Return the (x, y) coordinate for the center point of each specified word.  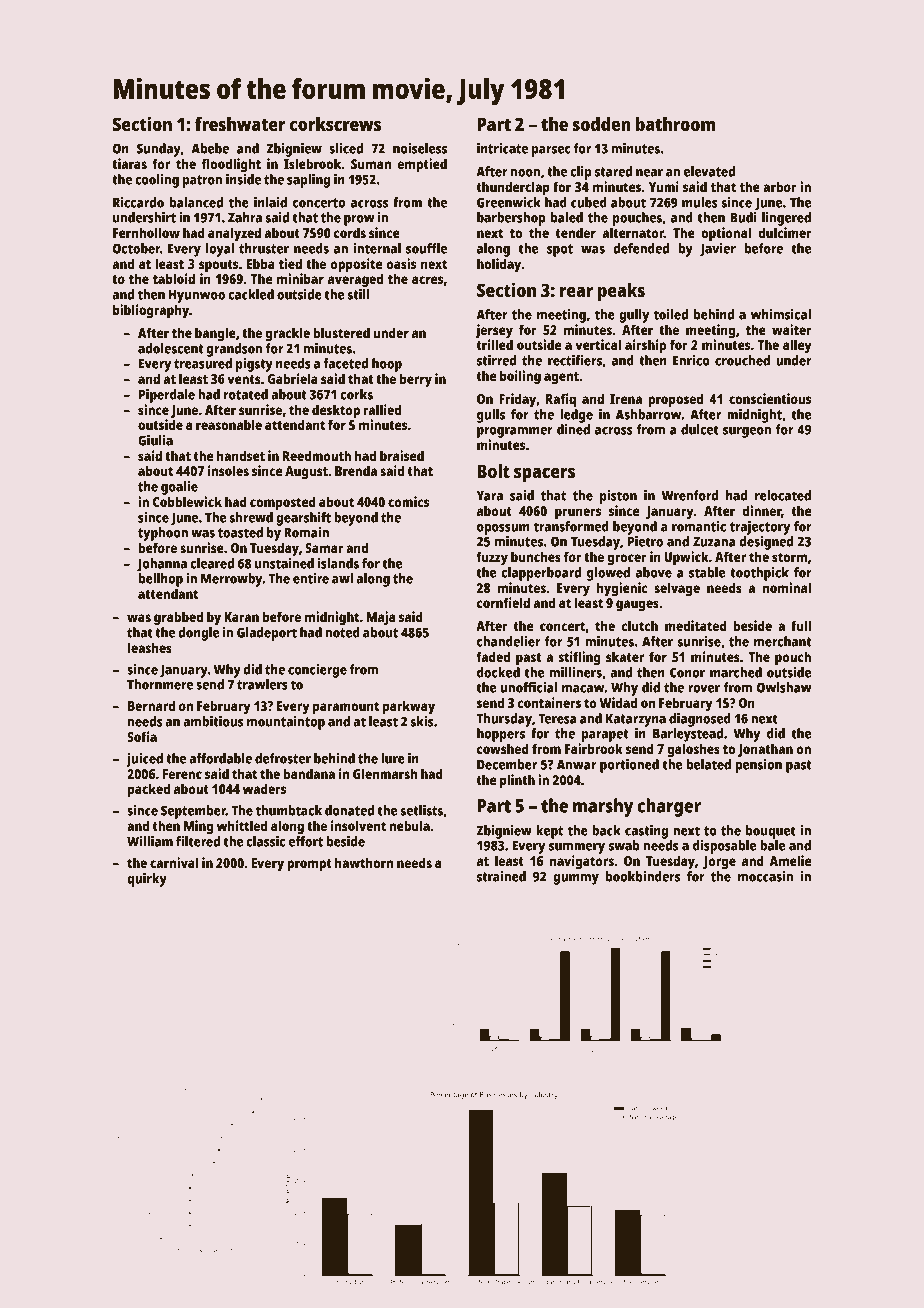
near (649, 173)
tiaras (129, 163)
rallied (382, 409)
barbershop (511, 219)
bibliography (151, 311)
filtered (198, 841)
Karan (241, 617)
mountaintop (286, 723)
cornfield (503, 602)
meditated (696, 625)
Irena (626, 399)
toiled (671, 314)
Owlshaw (784, 687)
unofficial (529, 687)
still (358, 294)
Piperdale (167, 396)
